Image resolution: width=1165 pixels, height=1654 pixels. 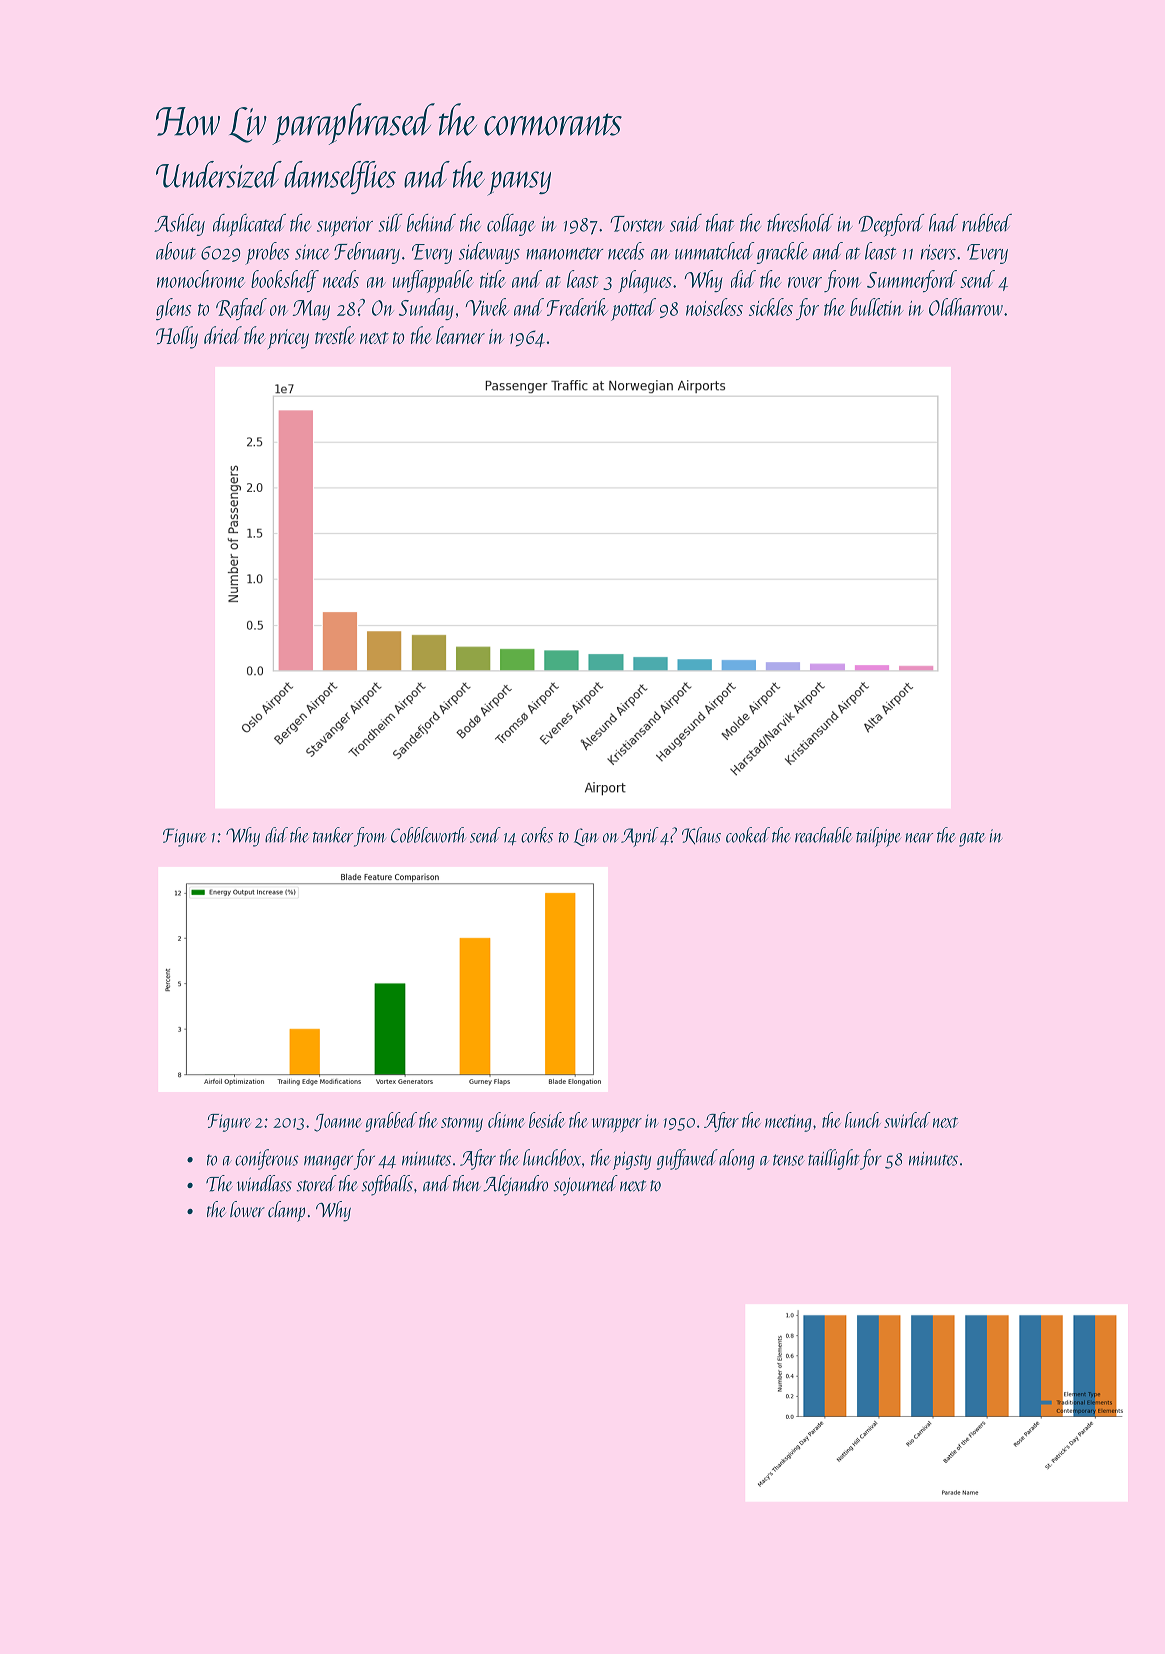 I want to click on potted, so click(x=633, y=309).
